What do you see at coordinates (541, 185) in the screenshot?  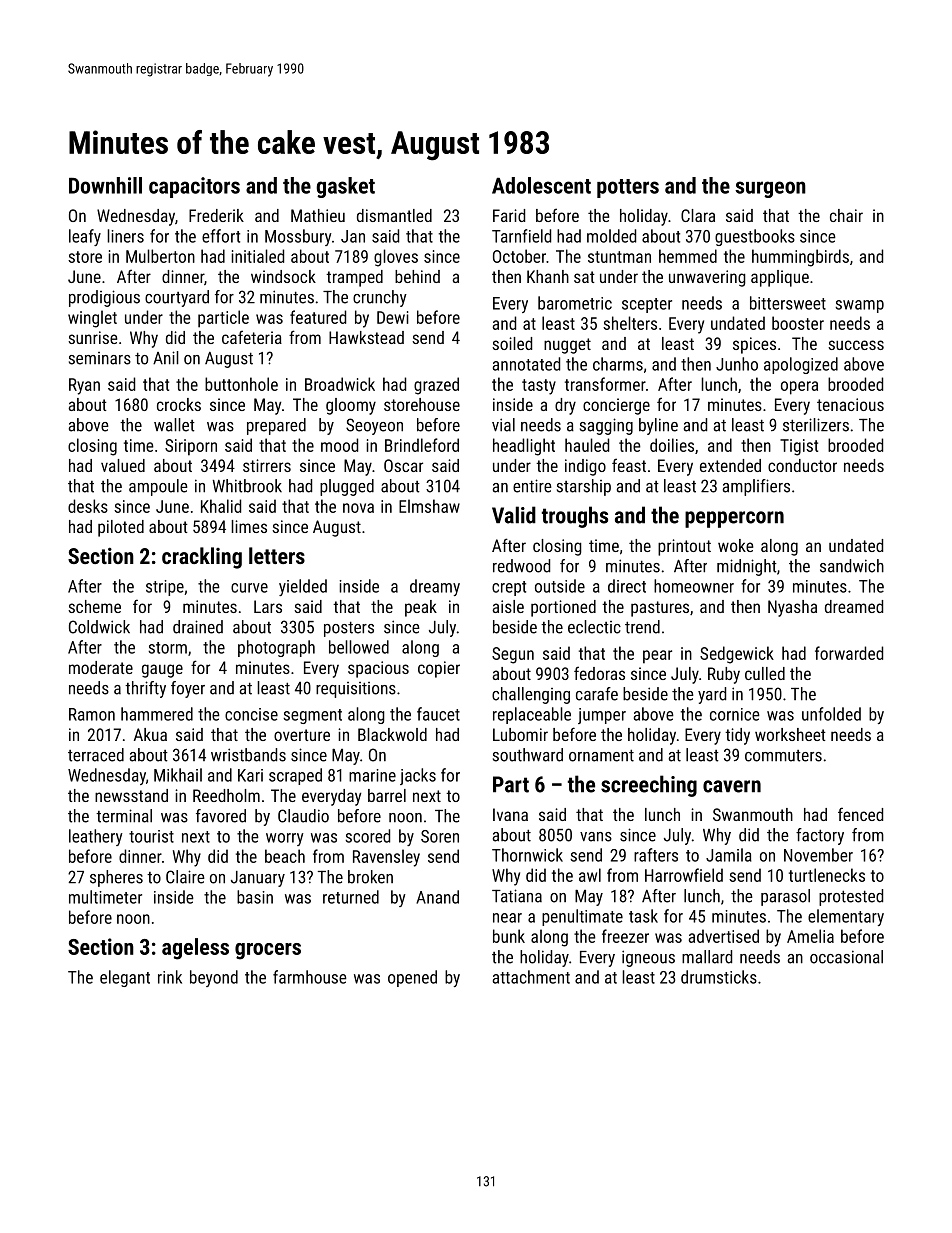 I see `Adolescent` at bounding box center [541, 185].
